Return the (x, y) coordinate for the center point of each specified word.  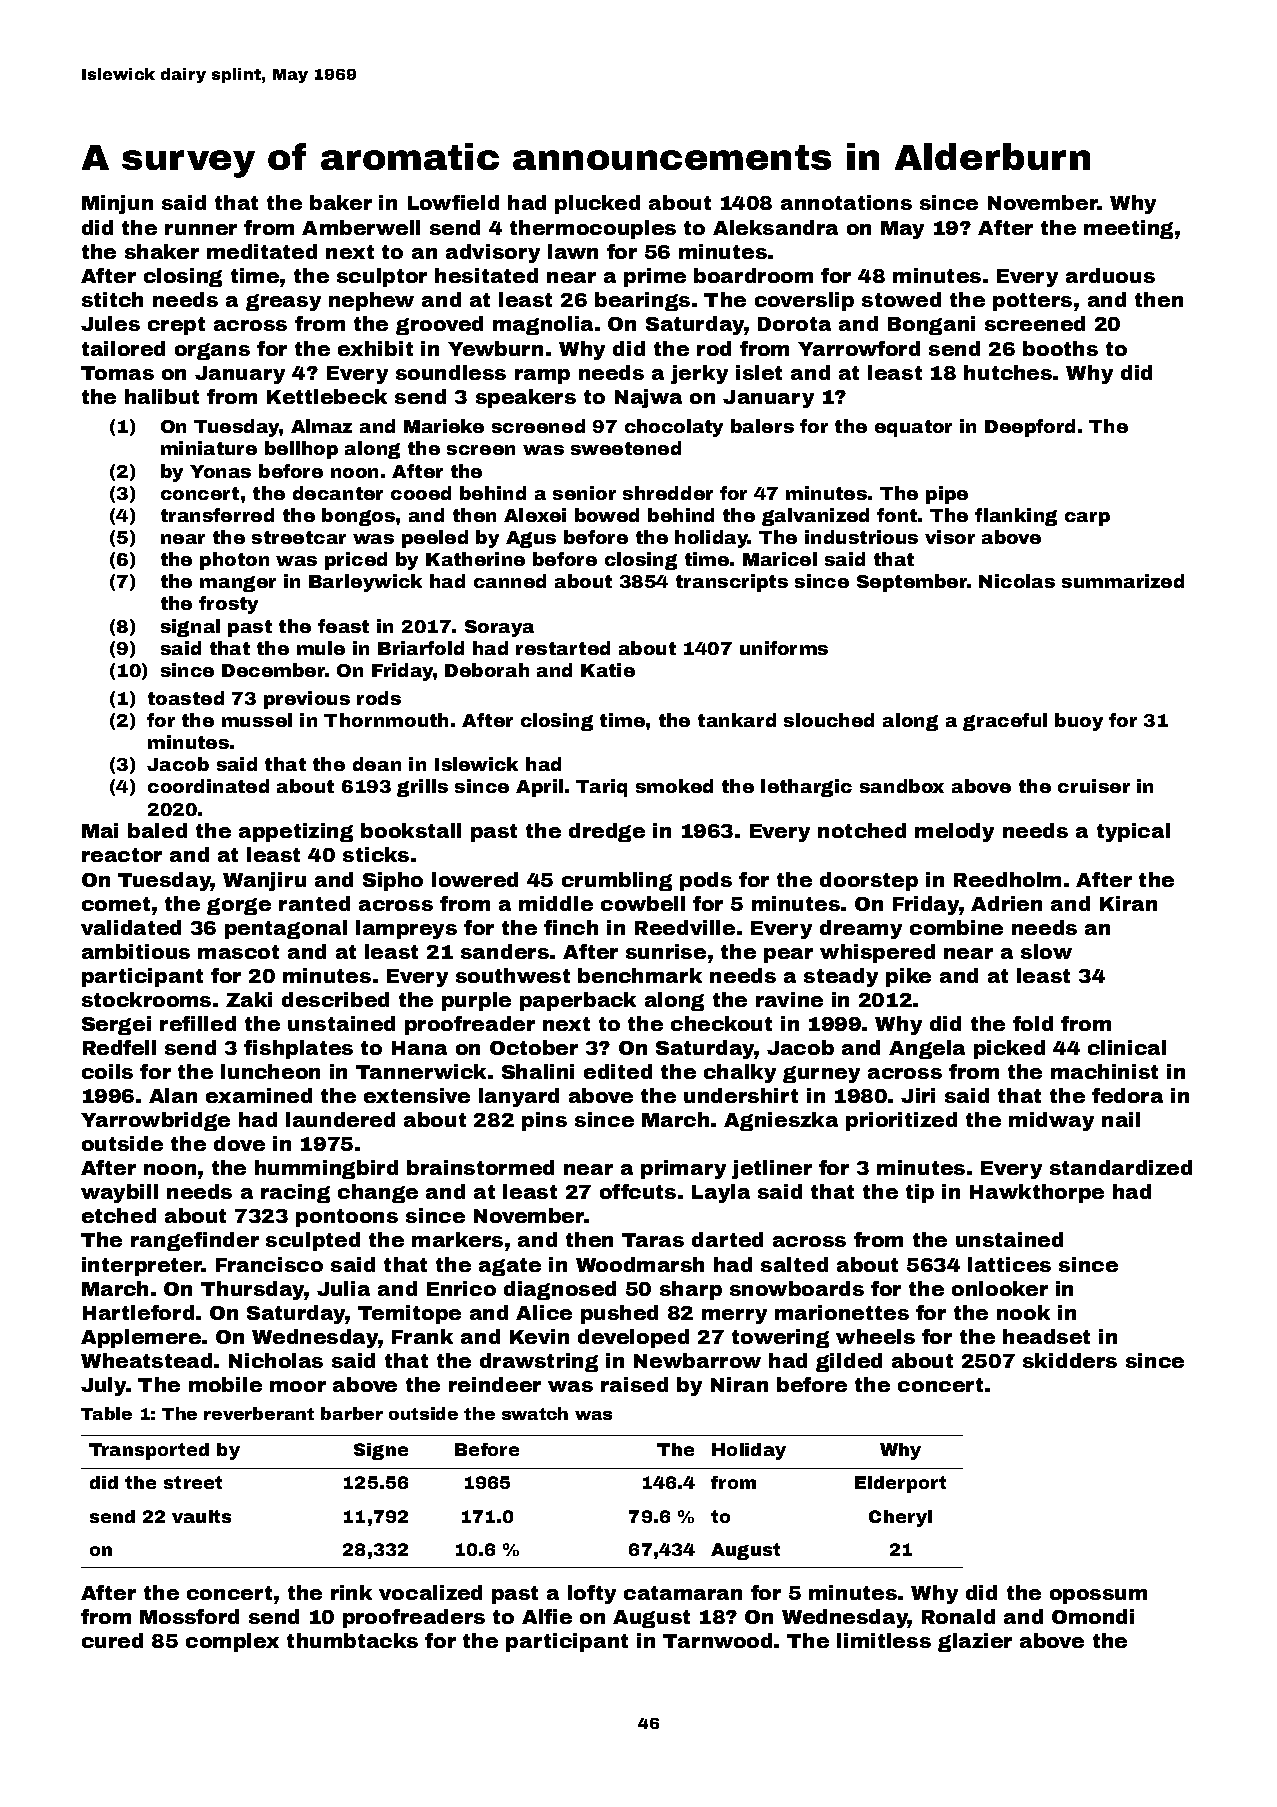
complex (232, 1642)
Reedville (685, 927)
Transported (149, 1451)
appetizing (296, 832)
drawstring (539, 1362)
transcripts (732, 583)
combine (956, 927)
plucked (597, 204)
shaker (162, 251)
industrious (861, 537)
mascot (238, 952)
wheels (875, 1336)
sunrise (666, 951)
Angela (927, 1049)
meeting (1128, 229)
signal (190, 628)
